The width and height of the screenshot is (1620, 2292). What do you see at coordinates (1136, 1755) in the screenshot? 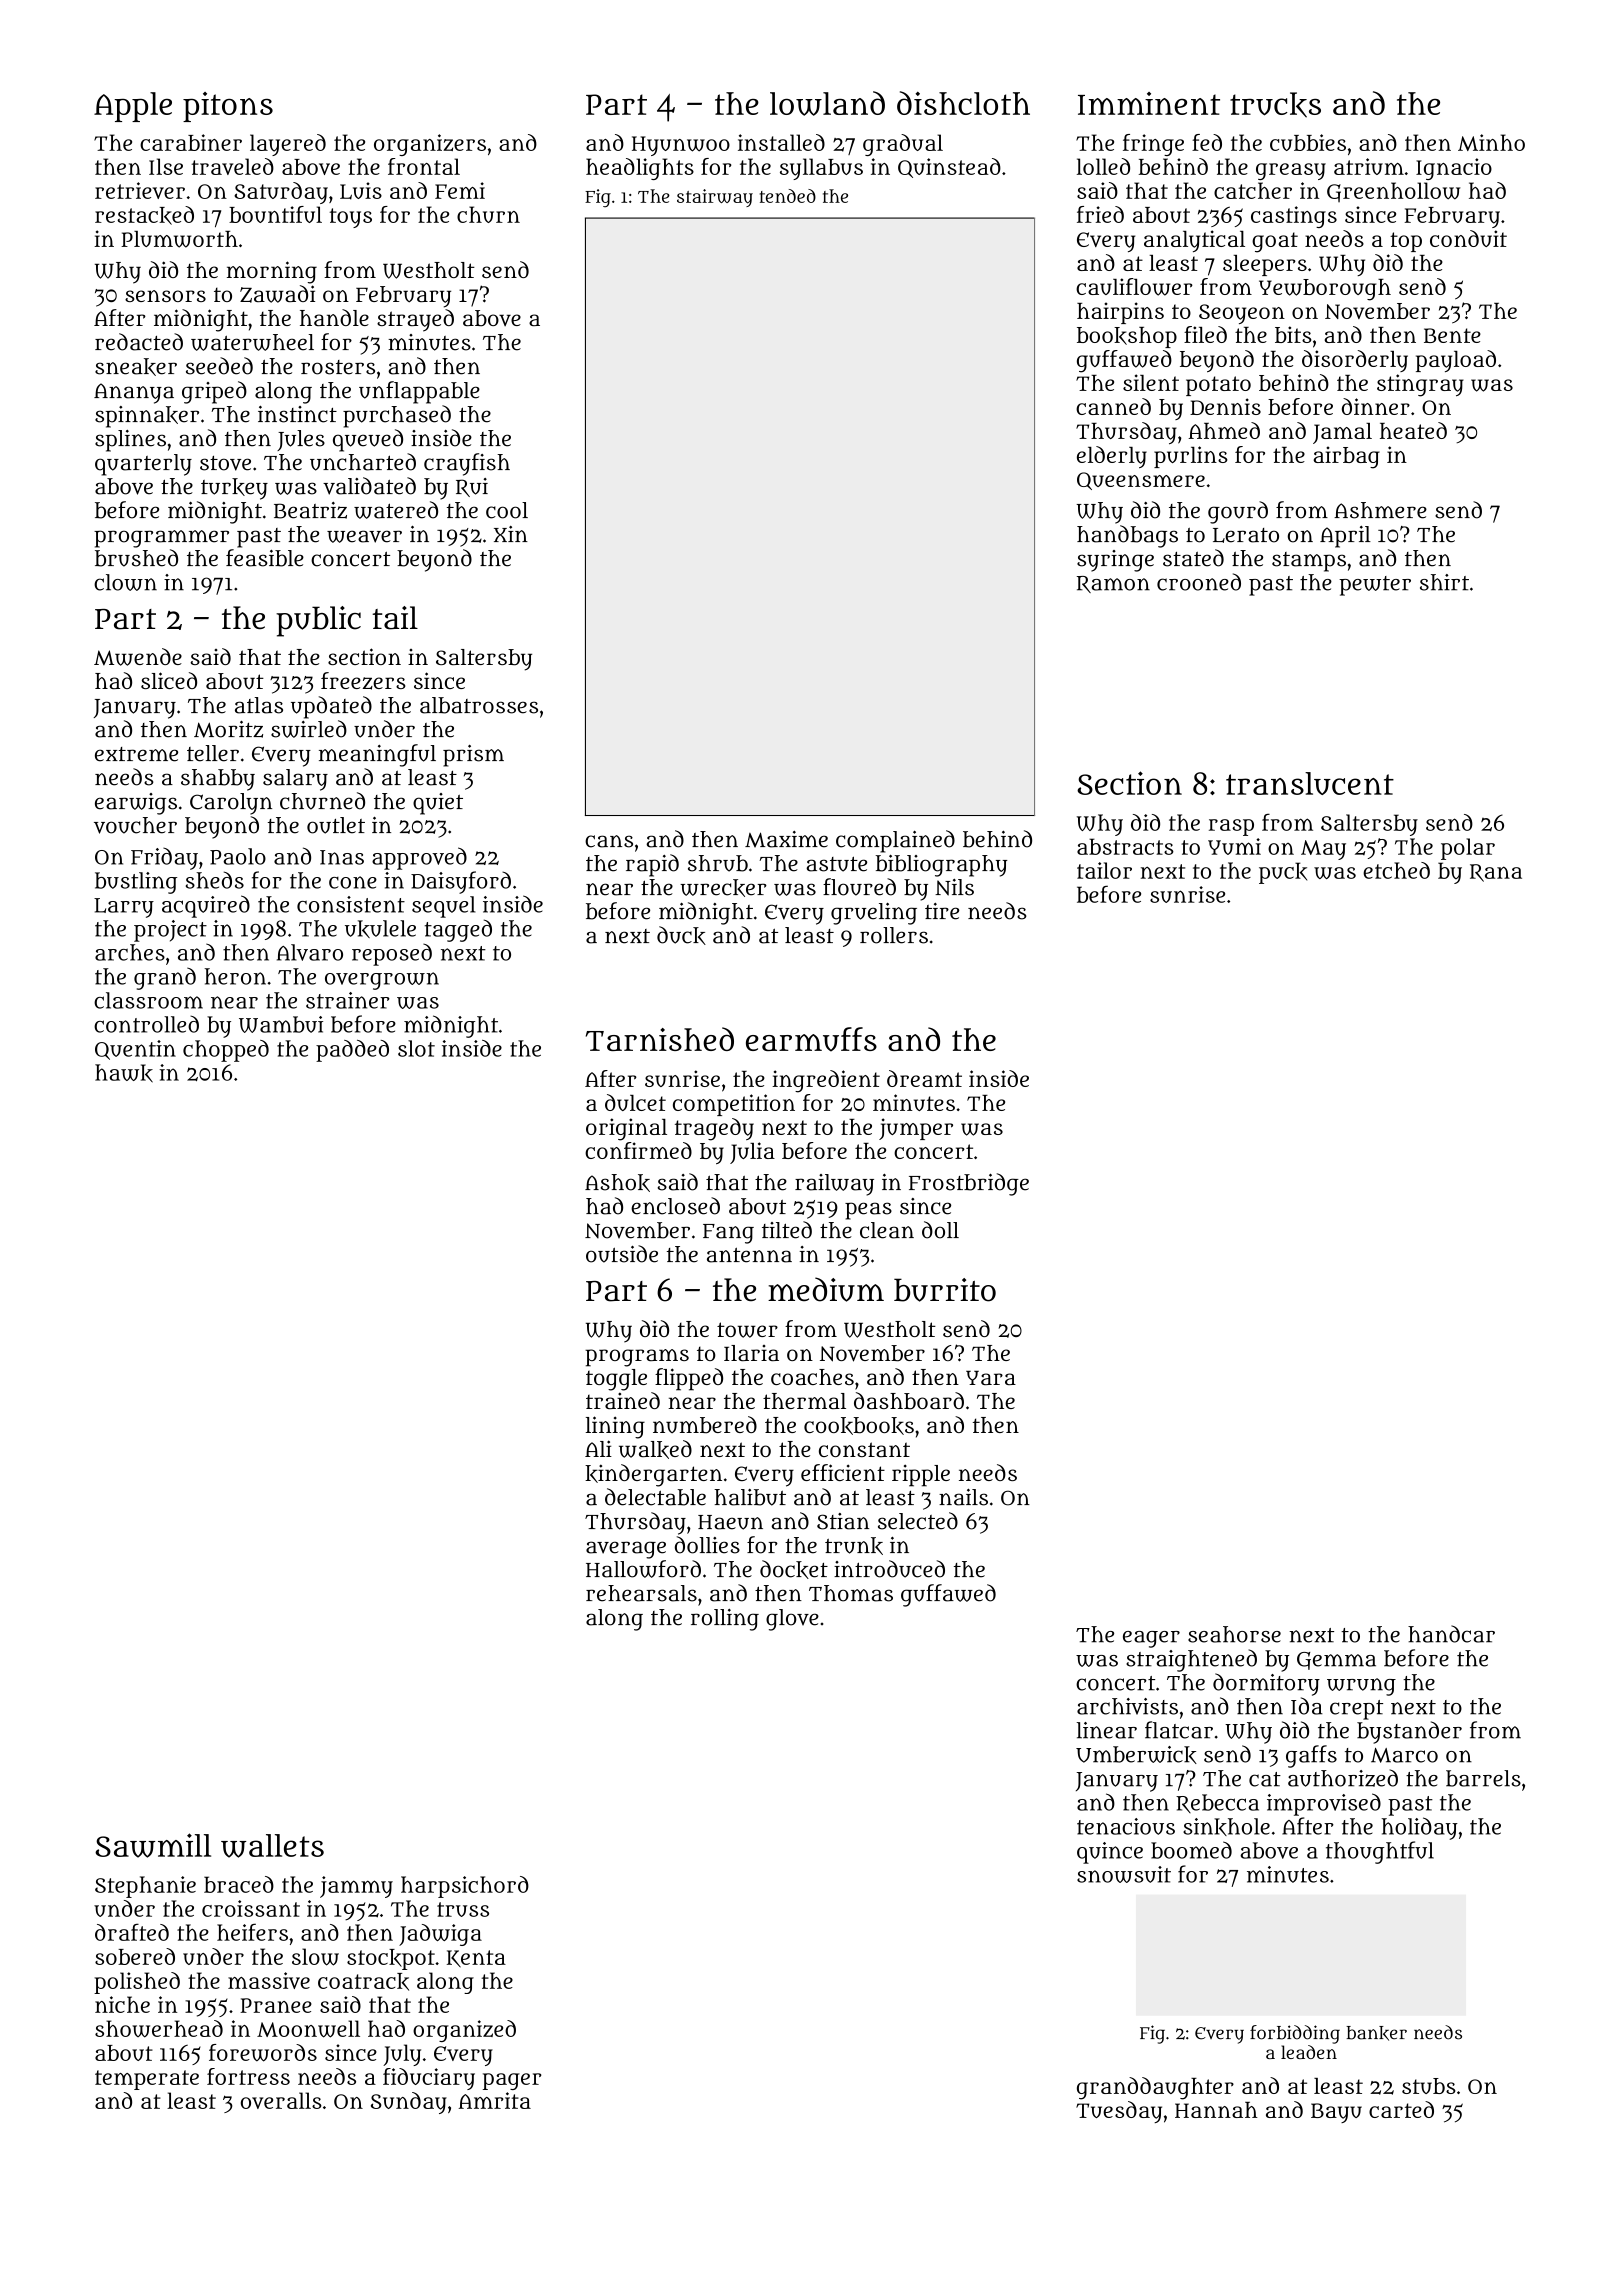
I see `Umberwick` at bounding box center [1136, 1755].
